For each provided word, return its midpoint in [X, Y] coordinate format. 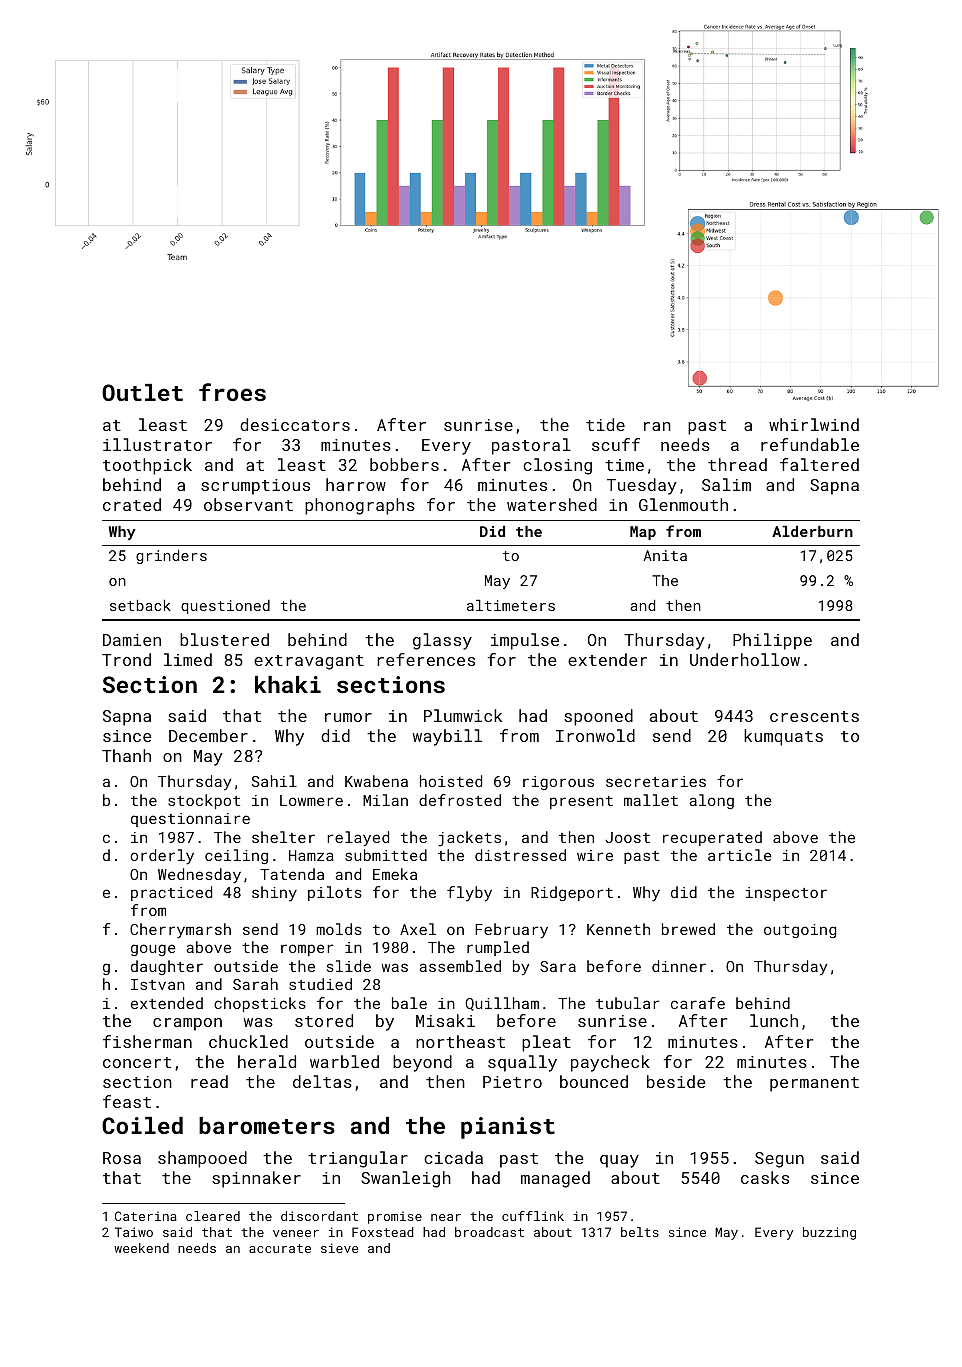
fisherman [147, 1041]
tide [605, 424]
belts [640, 1232]
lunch [774, 1020]
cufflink [533, 1216]
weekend [141, 1248]
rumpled [498, 948]
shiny [274, 893]
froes [232, 392]
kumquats [783, 737]
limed [188, 659]
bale [409, 1003]
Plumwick [463, 715]
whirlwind [814, 424]
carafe [698, 1003]
